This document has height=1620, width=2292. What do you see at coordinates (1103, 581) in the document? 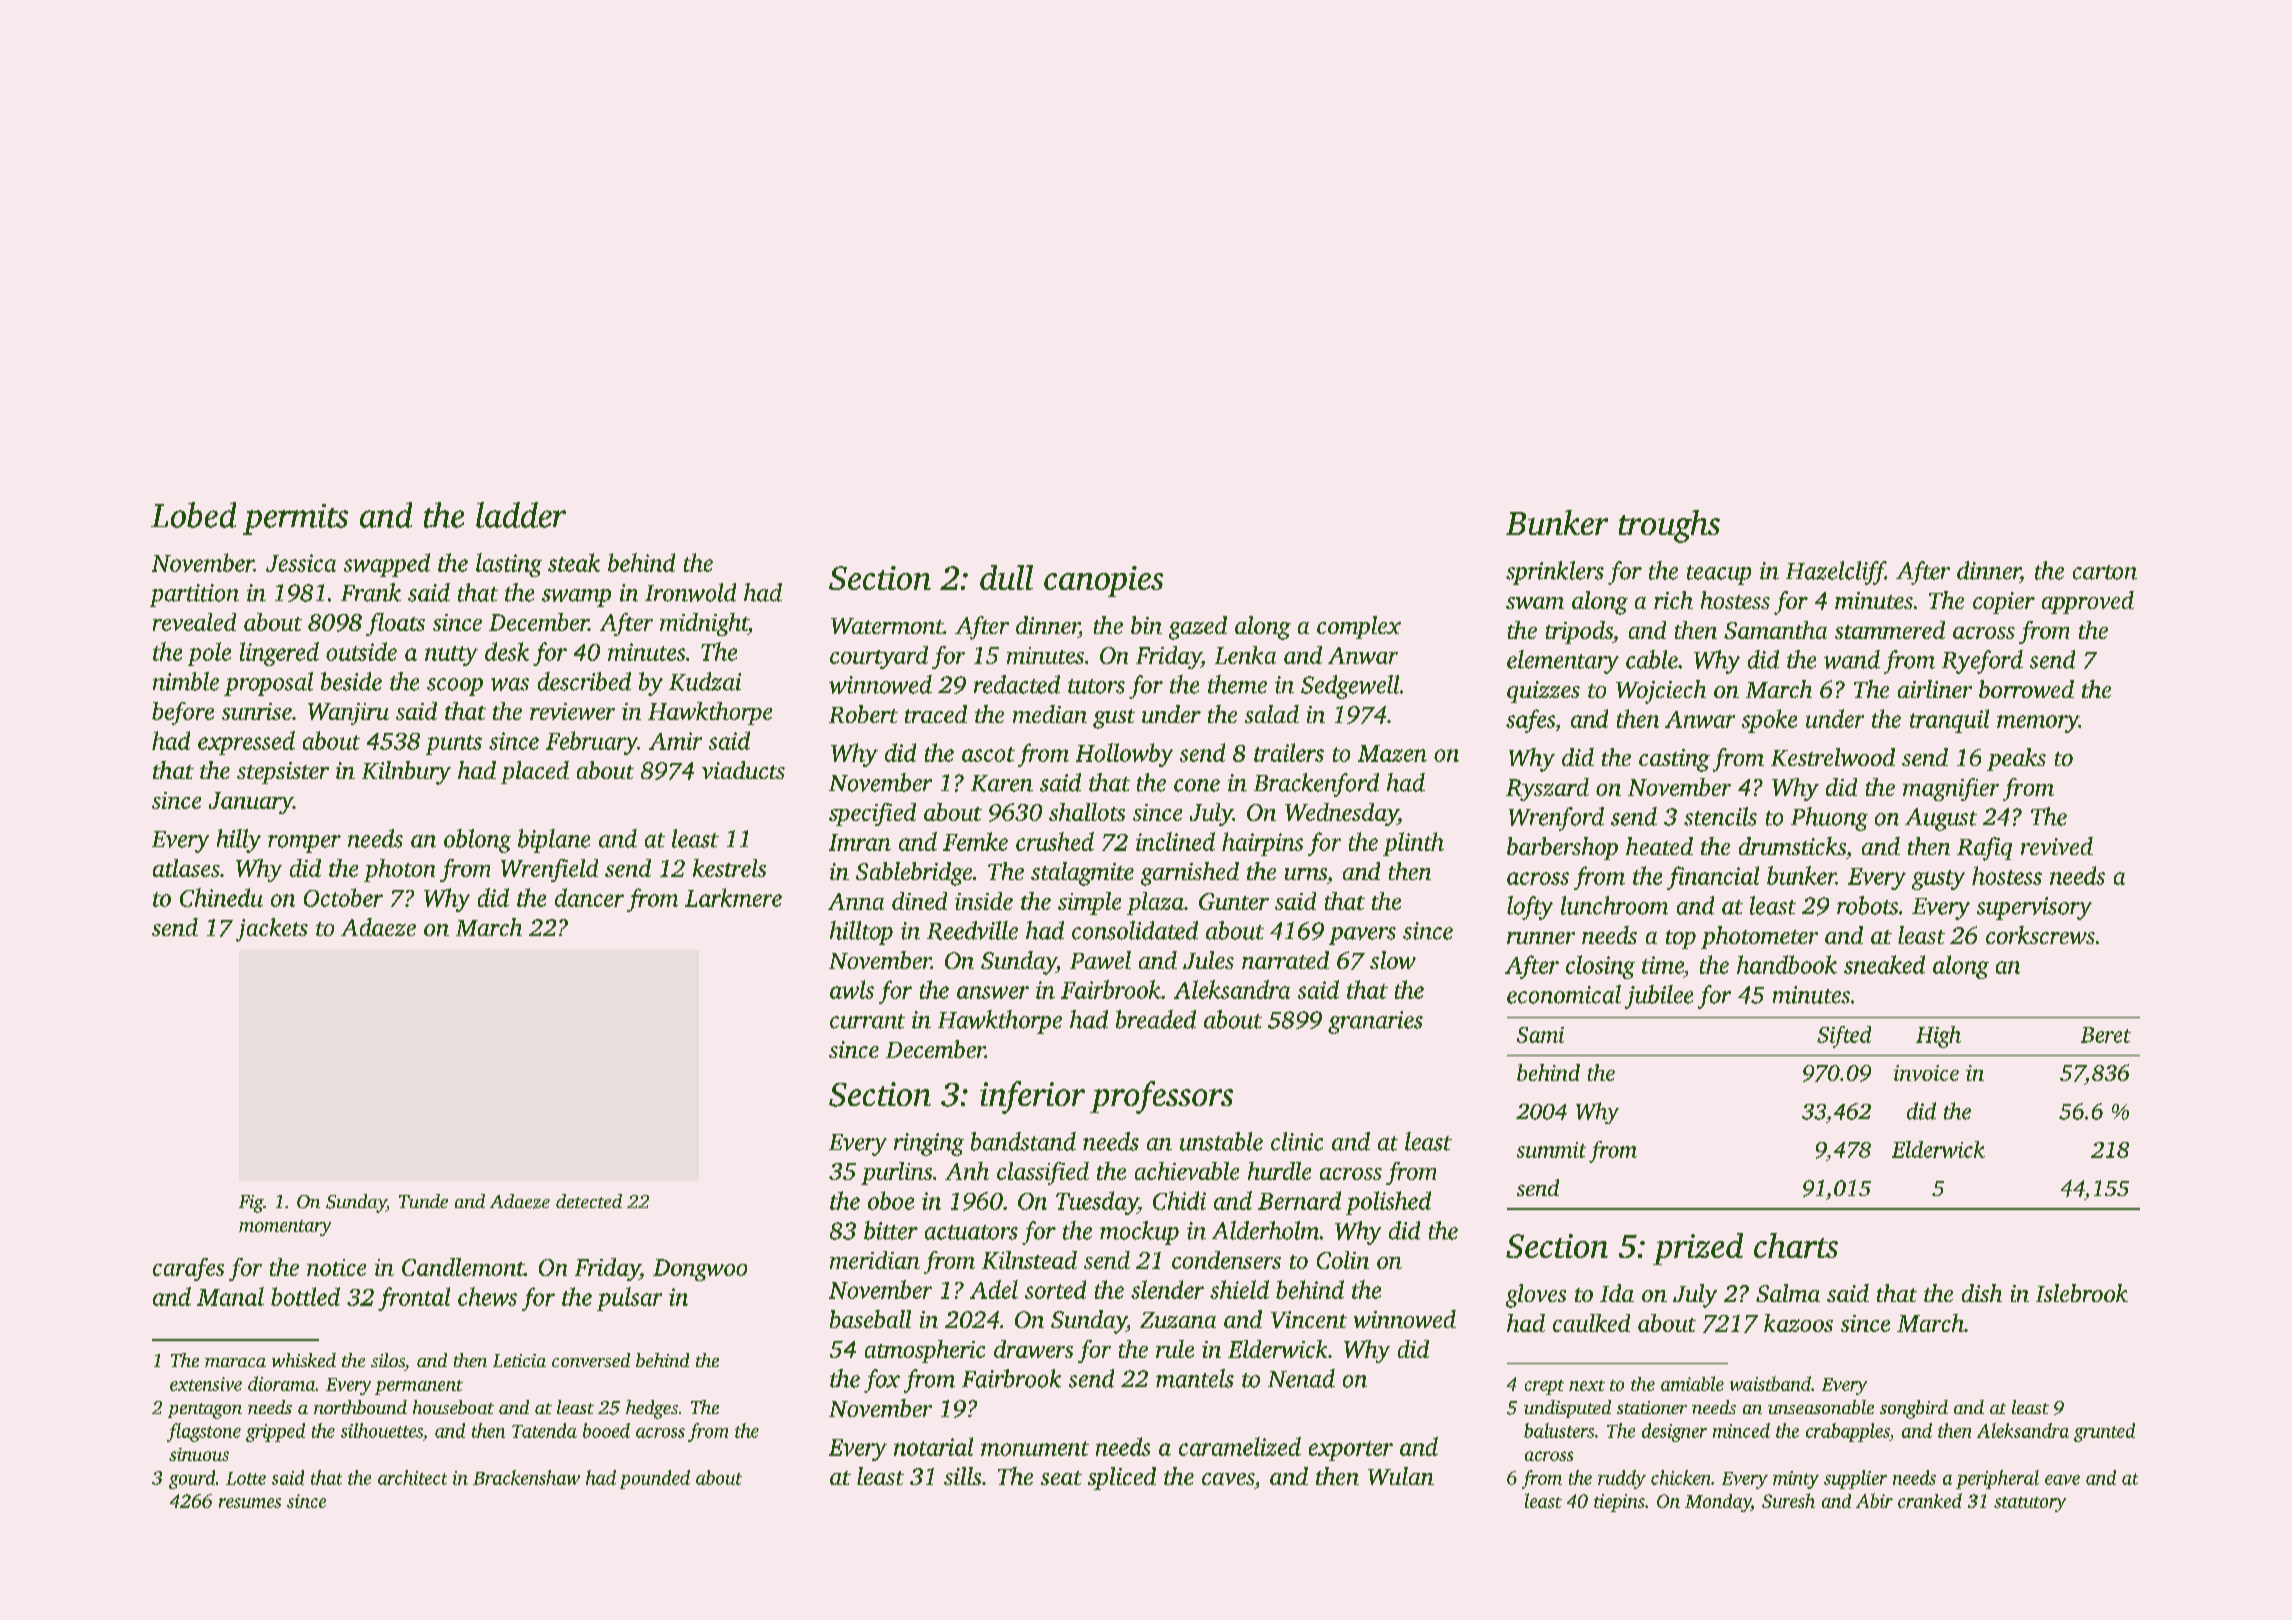
I see `canopies` at bounding box center [1103, 581].
